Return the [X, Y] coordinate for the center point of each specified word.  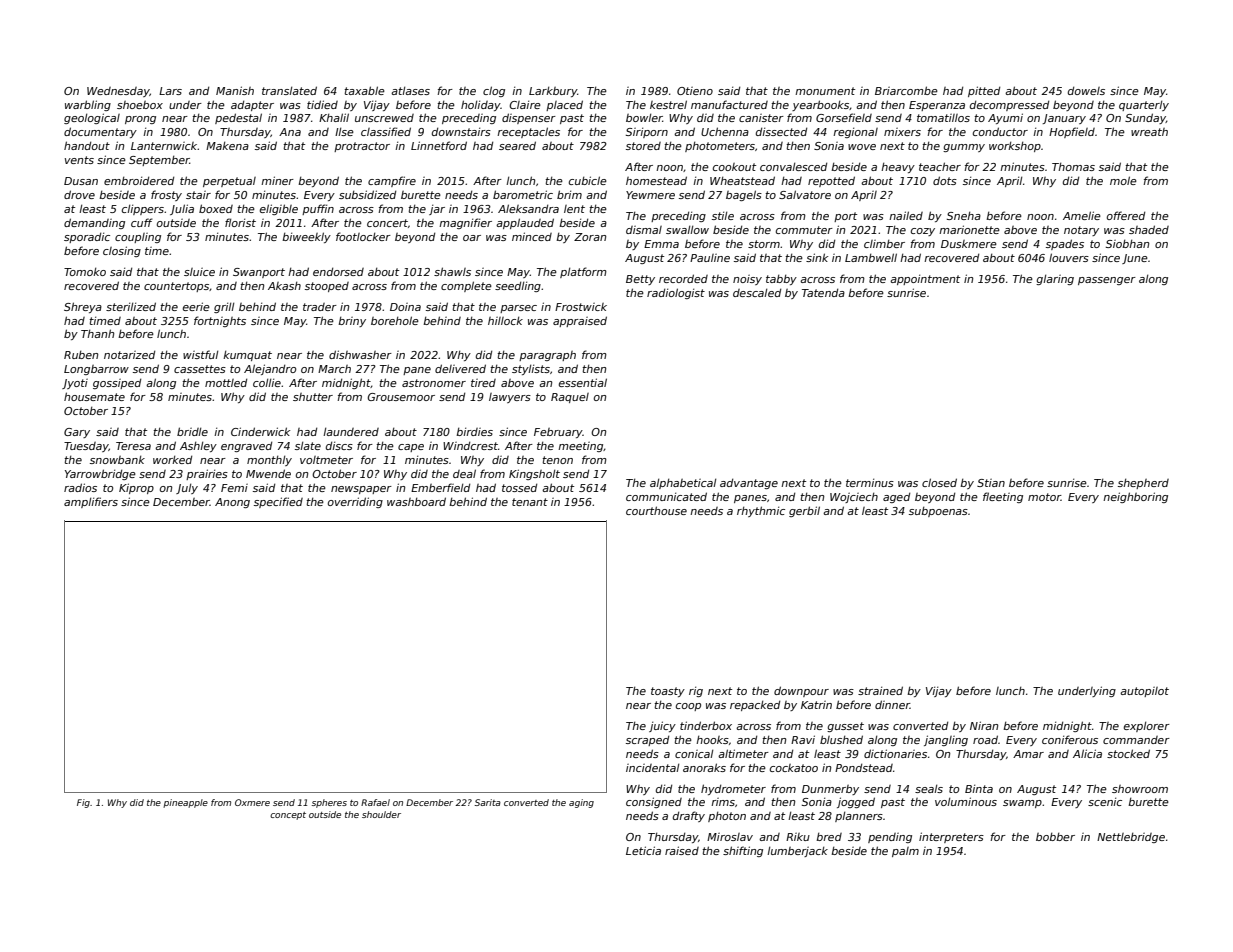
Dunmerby [830, 790]
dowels [1086, 90]
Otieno [695, 91]
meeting [580, 447]
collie [267, 382]
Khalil [334, 117]
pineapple [185, 803]
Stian [991, 483]
